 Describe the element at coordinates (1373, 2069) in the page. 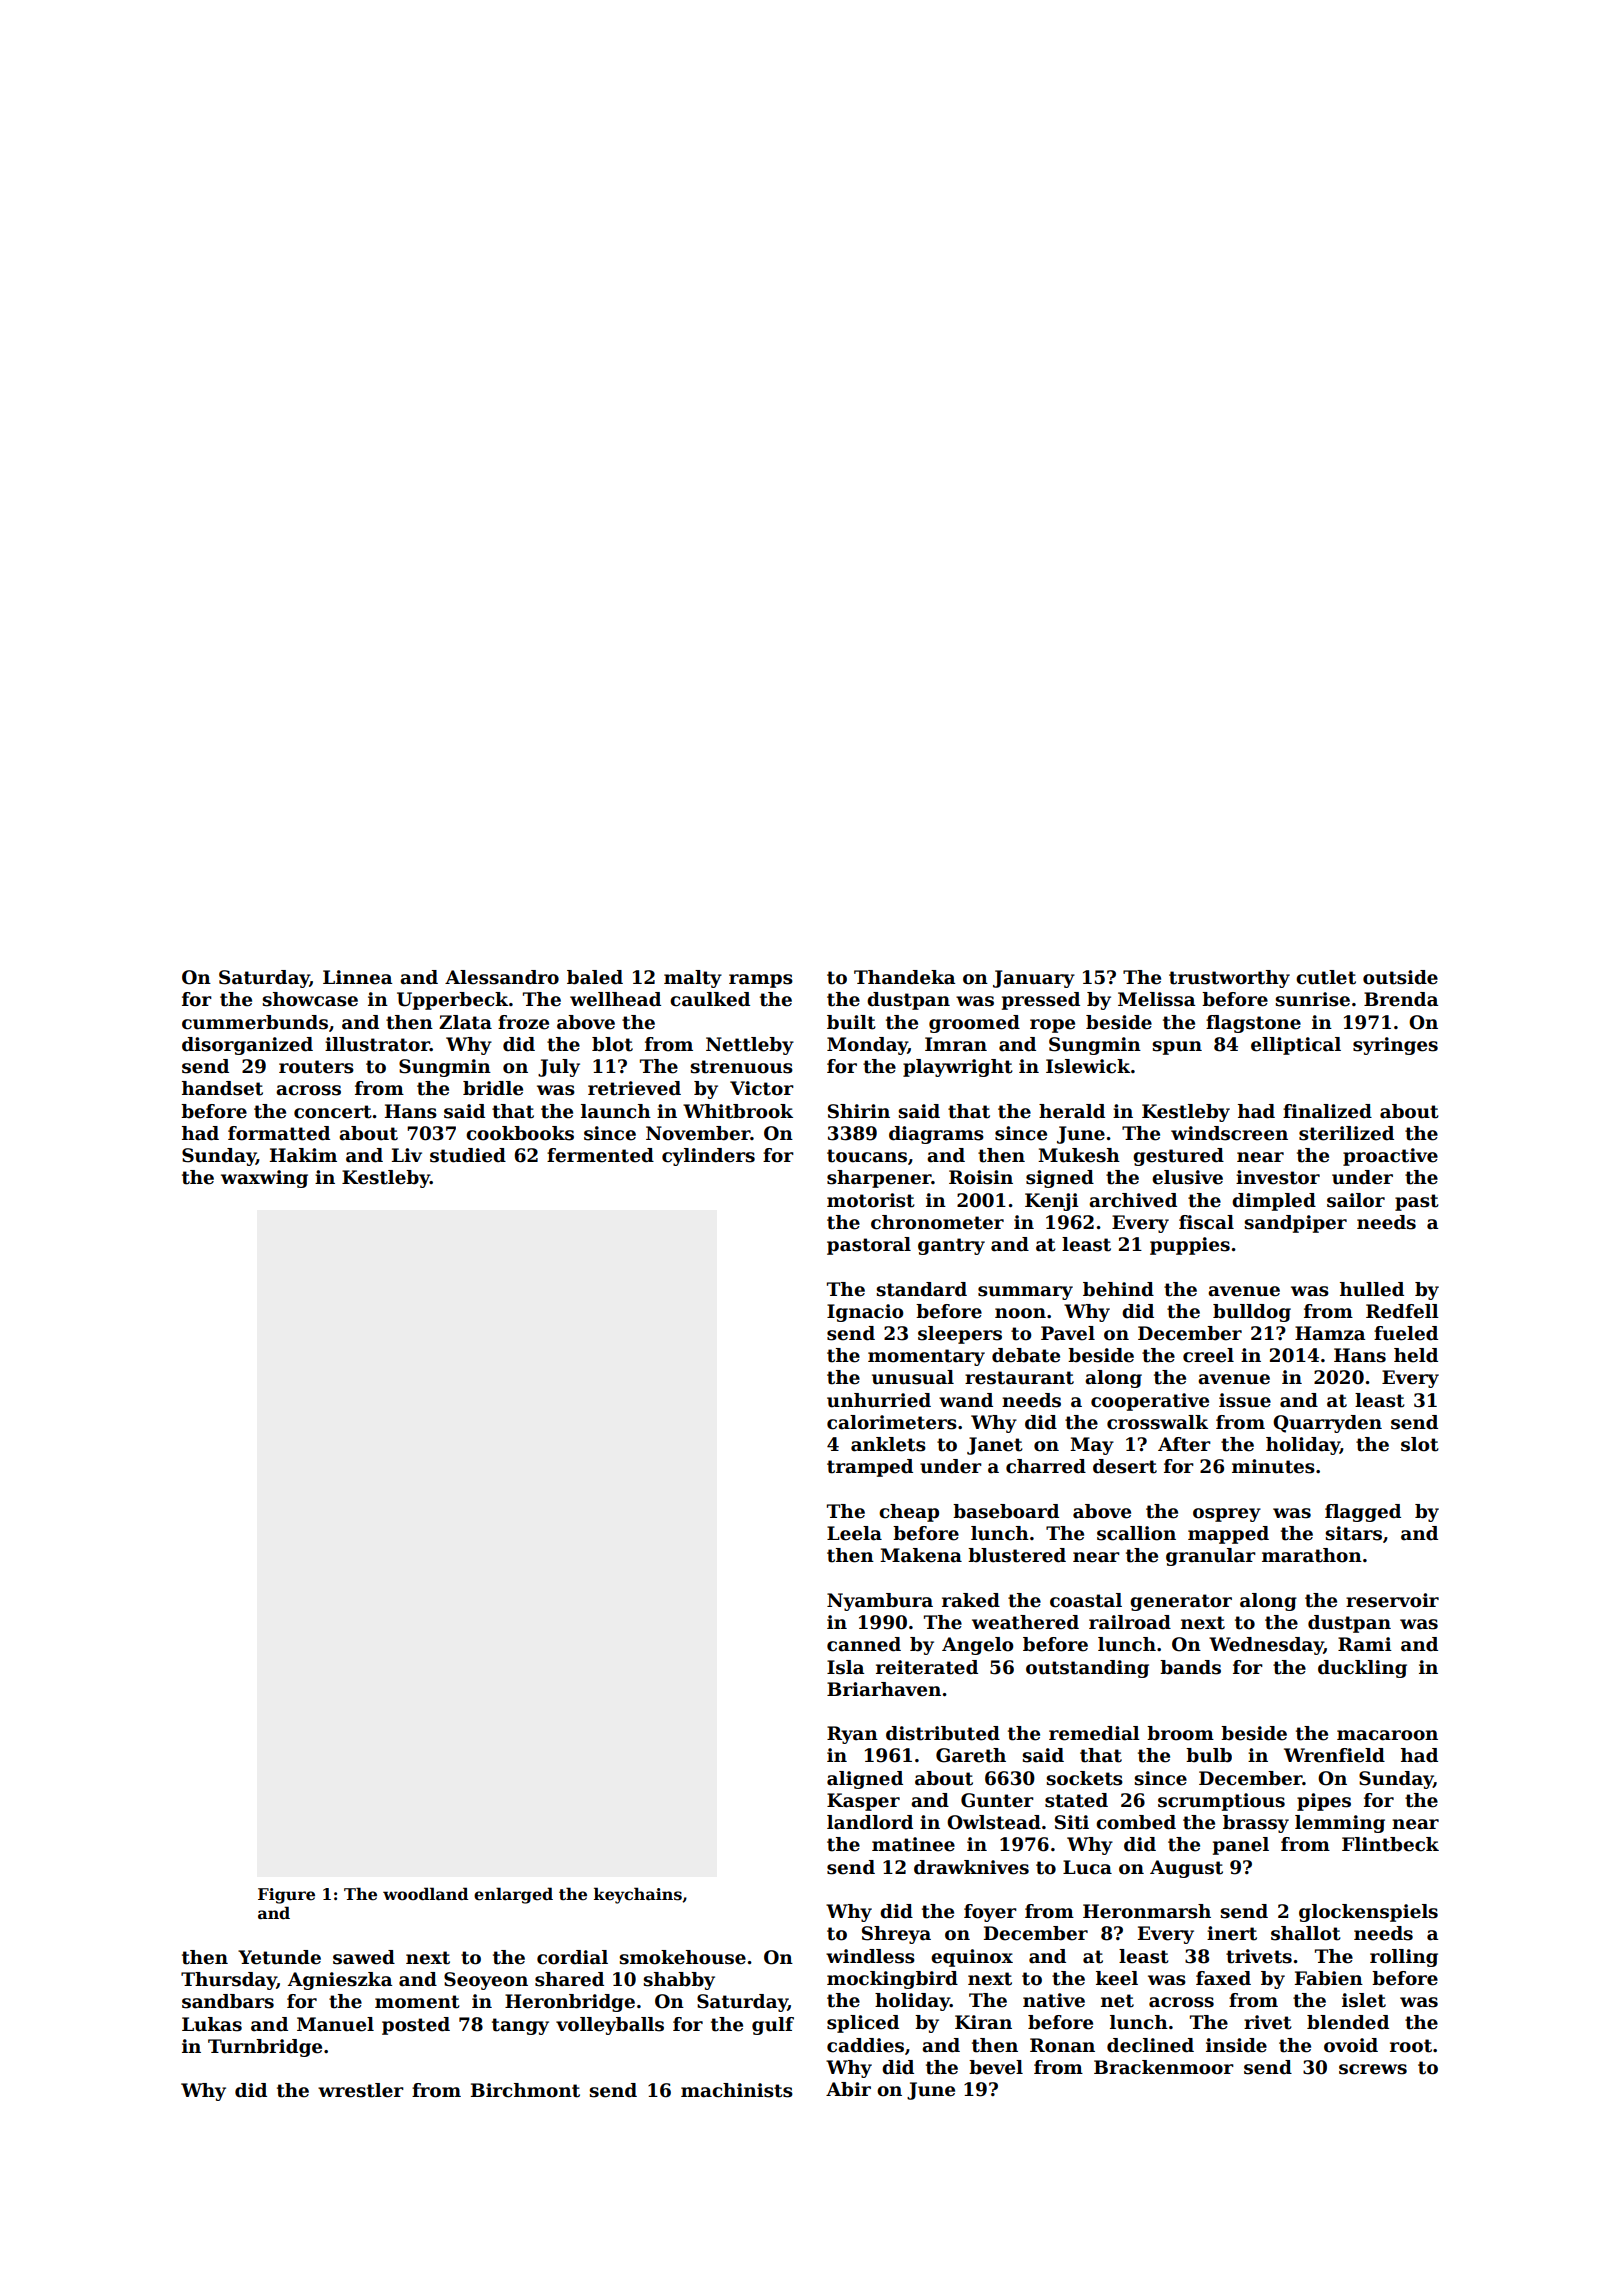

I see `screws` at that location.
